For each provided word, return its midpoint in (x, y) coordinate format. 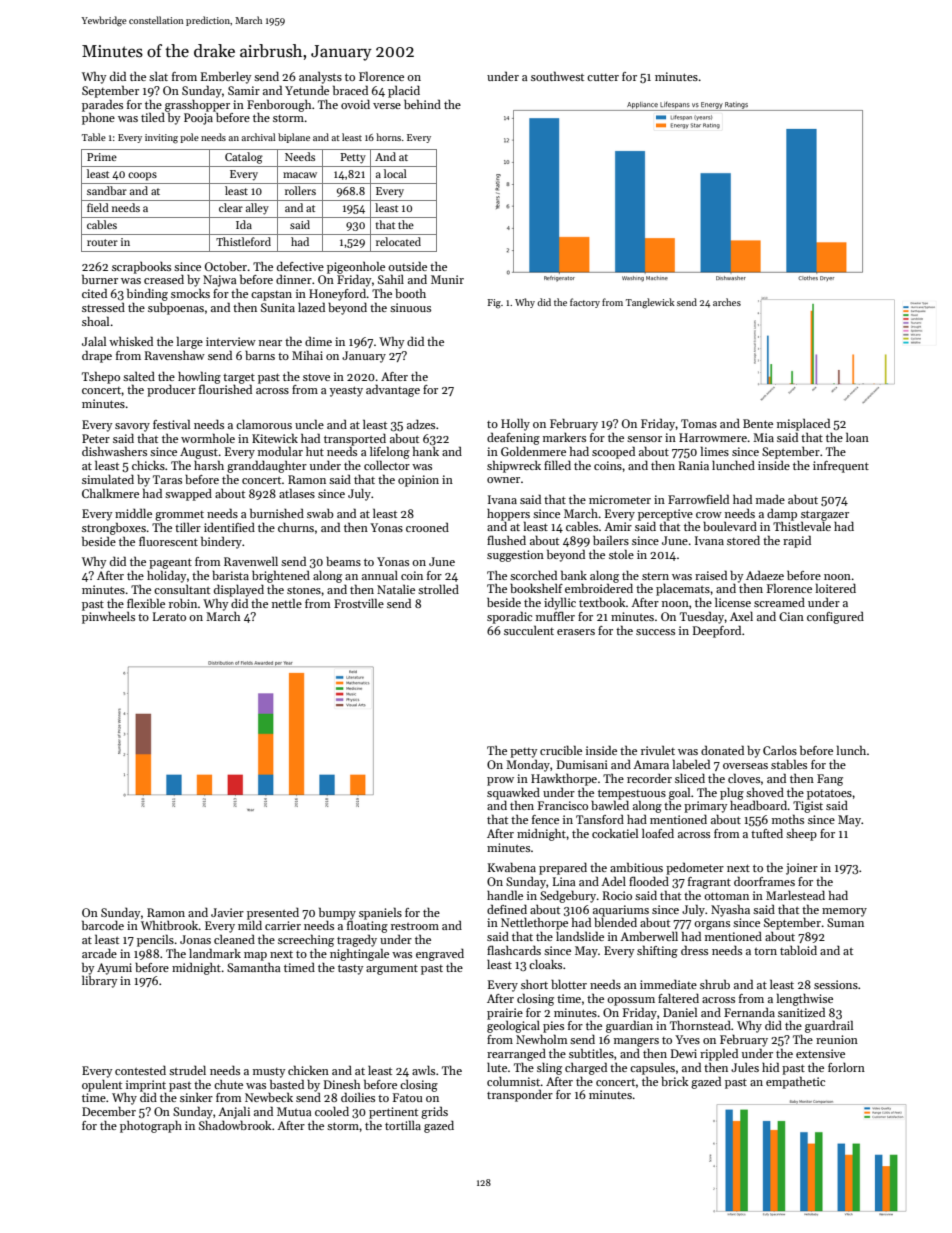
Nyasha (730, 910)
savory (132, 427)
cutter (603, 77)
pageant (170, 563)
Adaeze (765, 575)
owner (503, 480)
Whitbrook (170, 925)
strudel (187, 1070)
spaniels (380, 913)
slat (158, 76)
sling (549, 1069)
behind (422, 104)
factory (585, 303)
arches (727, 302)
